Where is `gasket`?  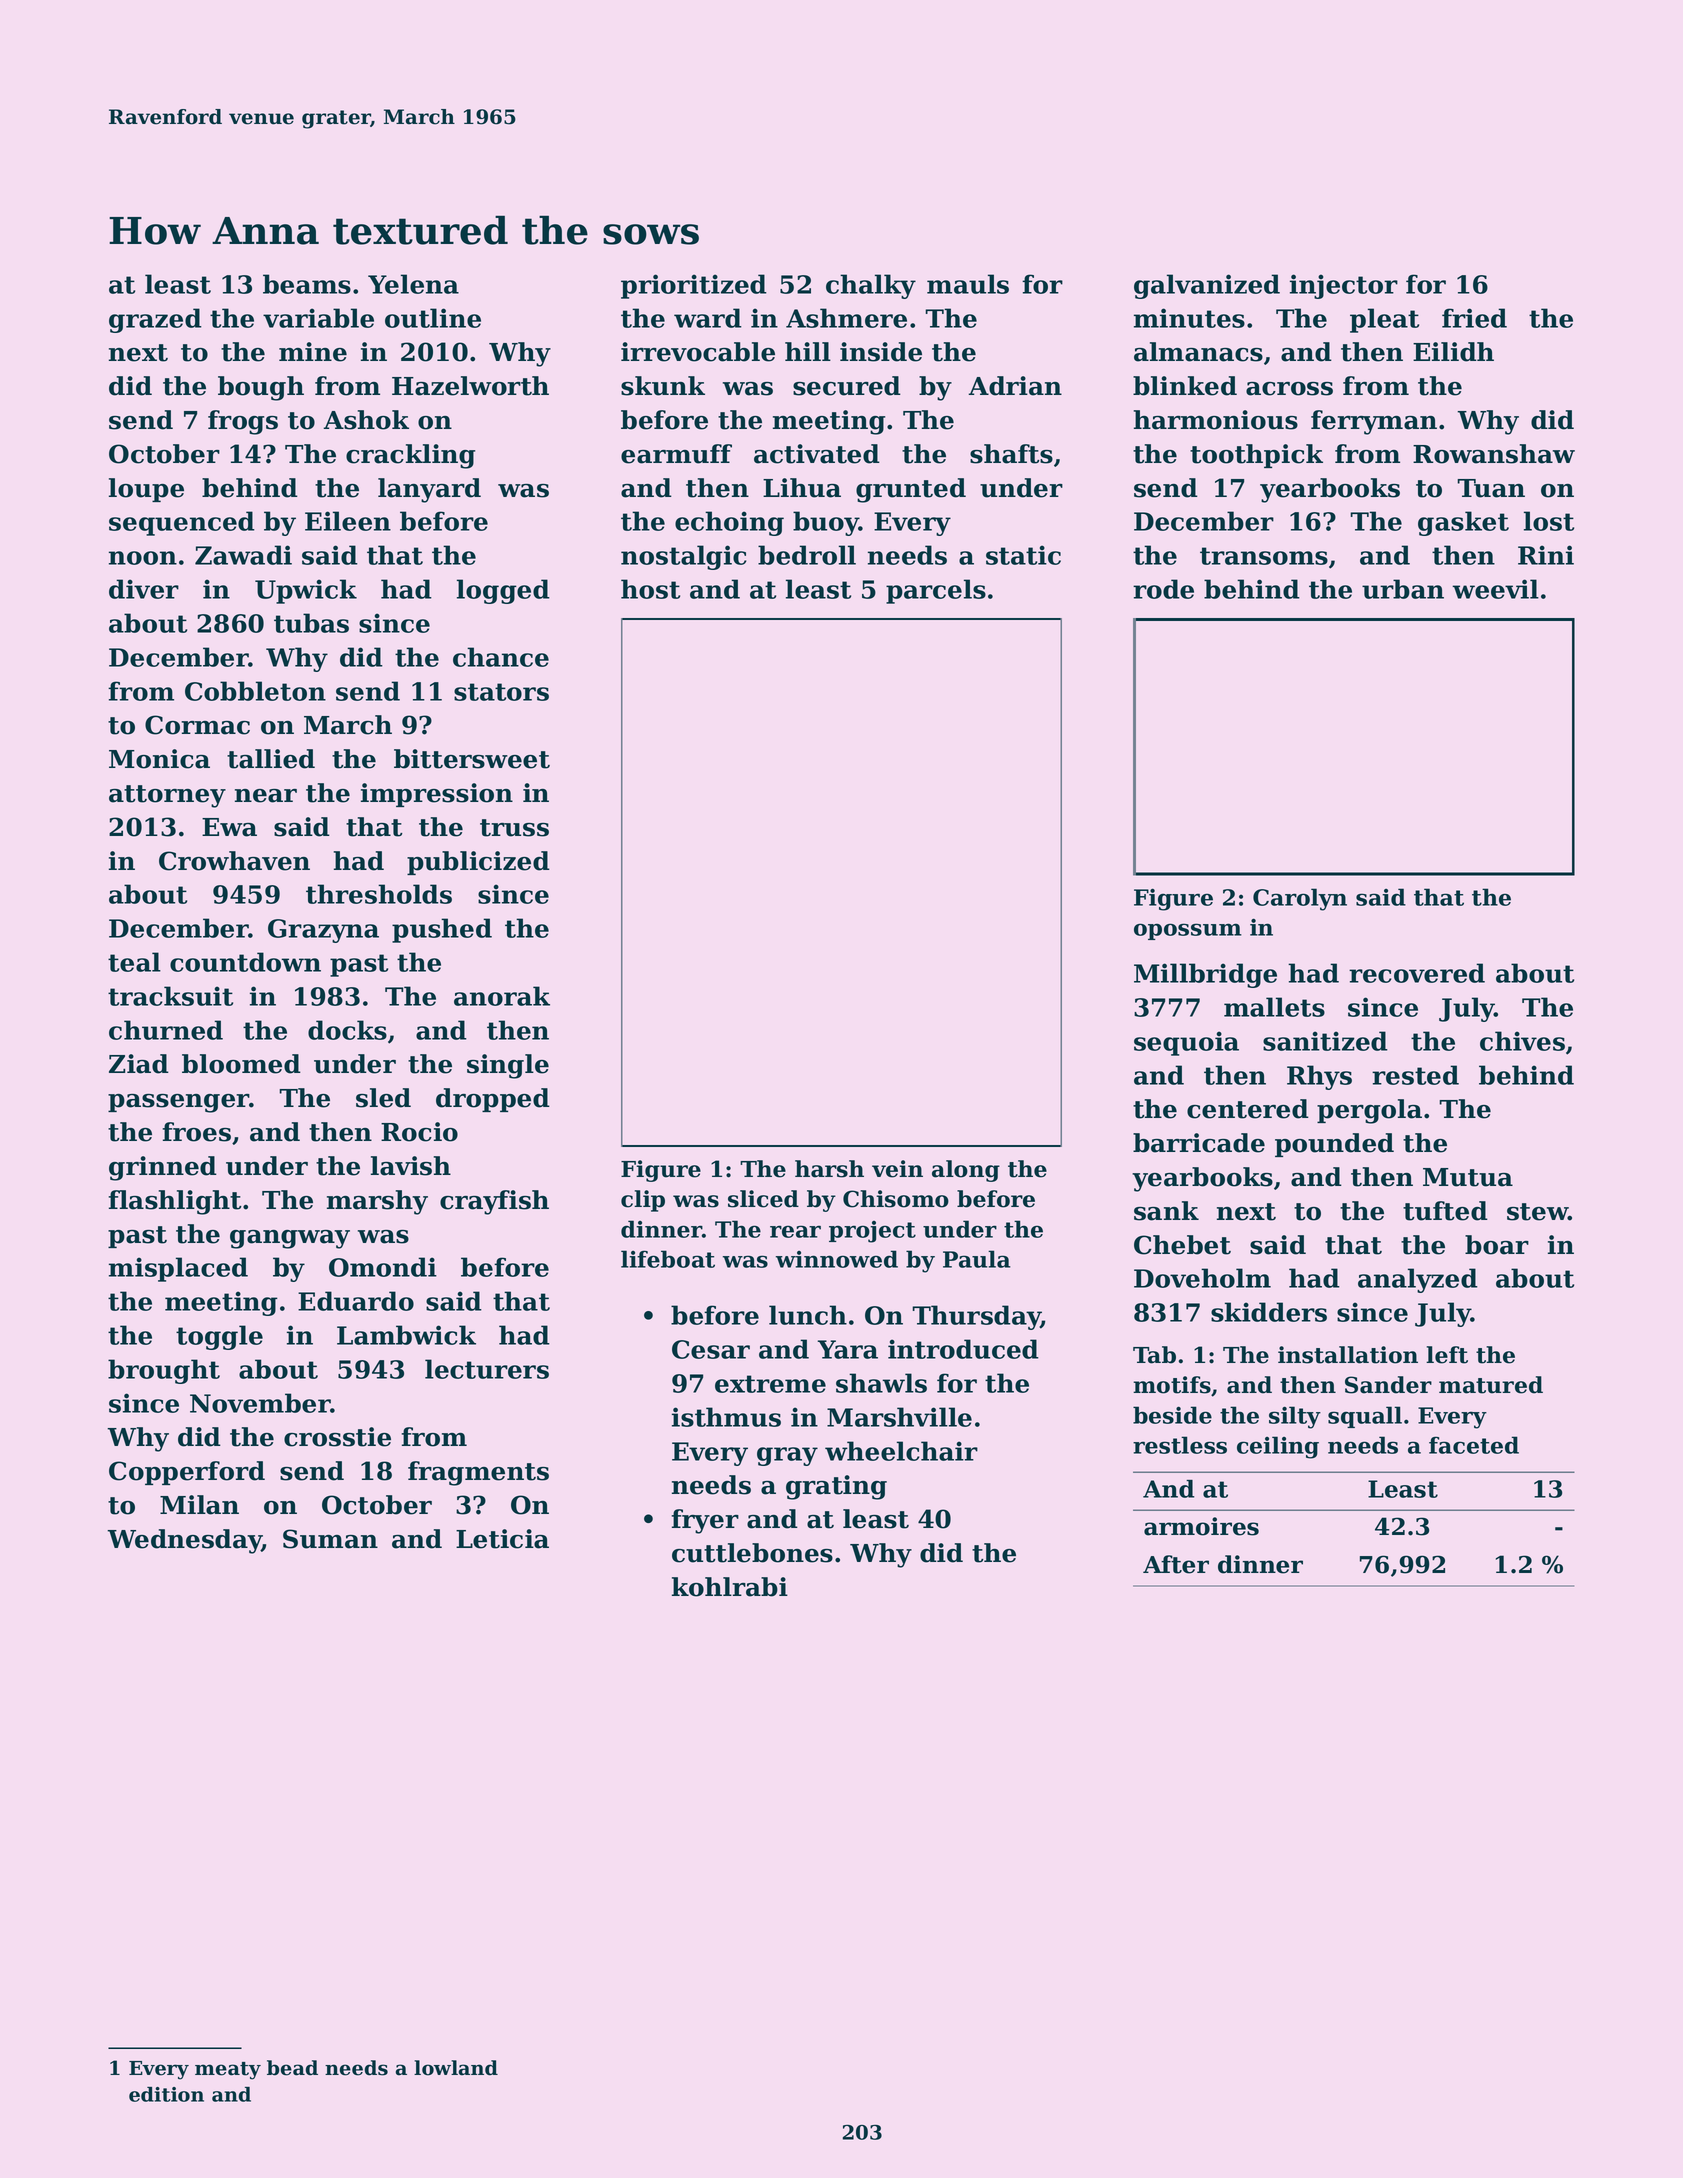 gasket is located at coordinates (1463, 523).
